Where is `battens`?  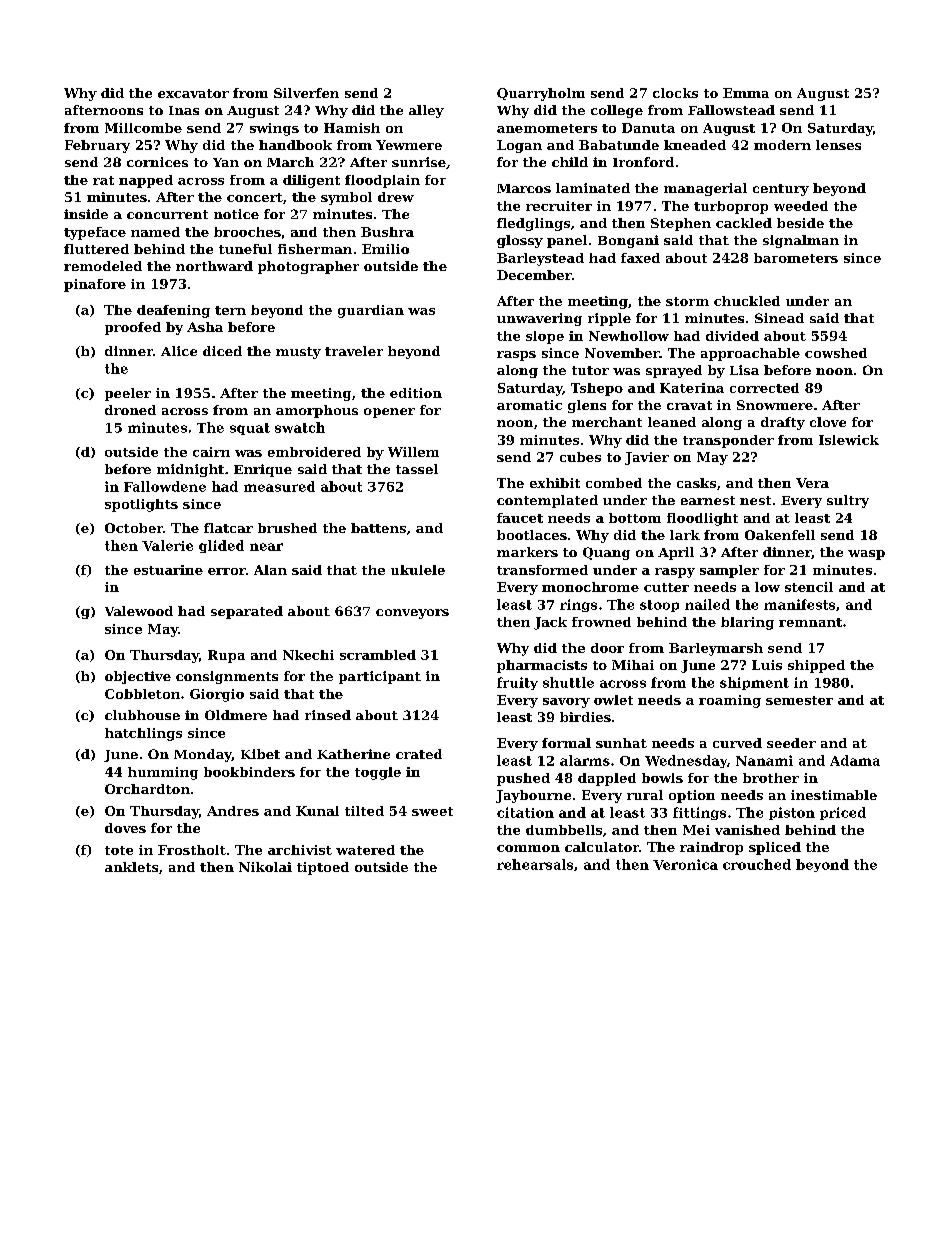
battens is located at coordinates (378, 528).
